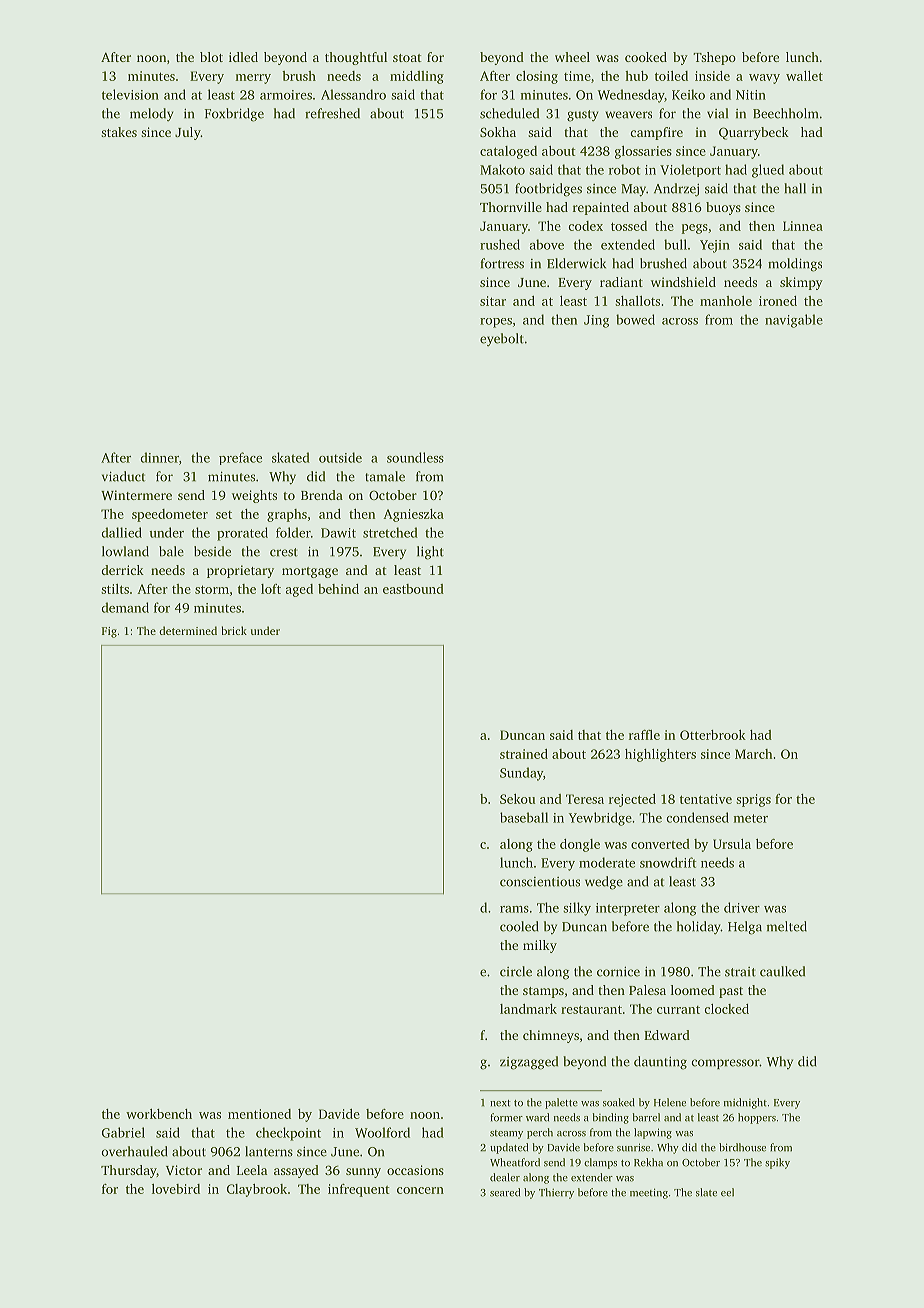 The width and height of the page is (924, 1308). Describe the element at coordinates (529, 1063) in the page. I see `zigzagged` at that location.
